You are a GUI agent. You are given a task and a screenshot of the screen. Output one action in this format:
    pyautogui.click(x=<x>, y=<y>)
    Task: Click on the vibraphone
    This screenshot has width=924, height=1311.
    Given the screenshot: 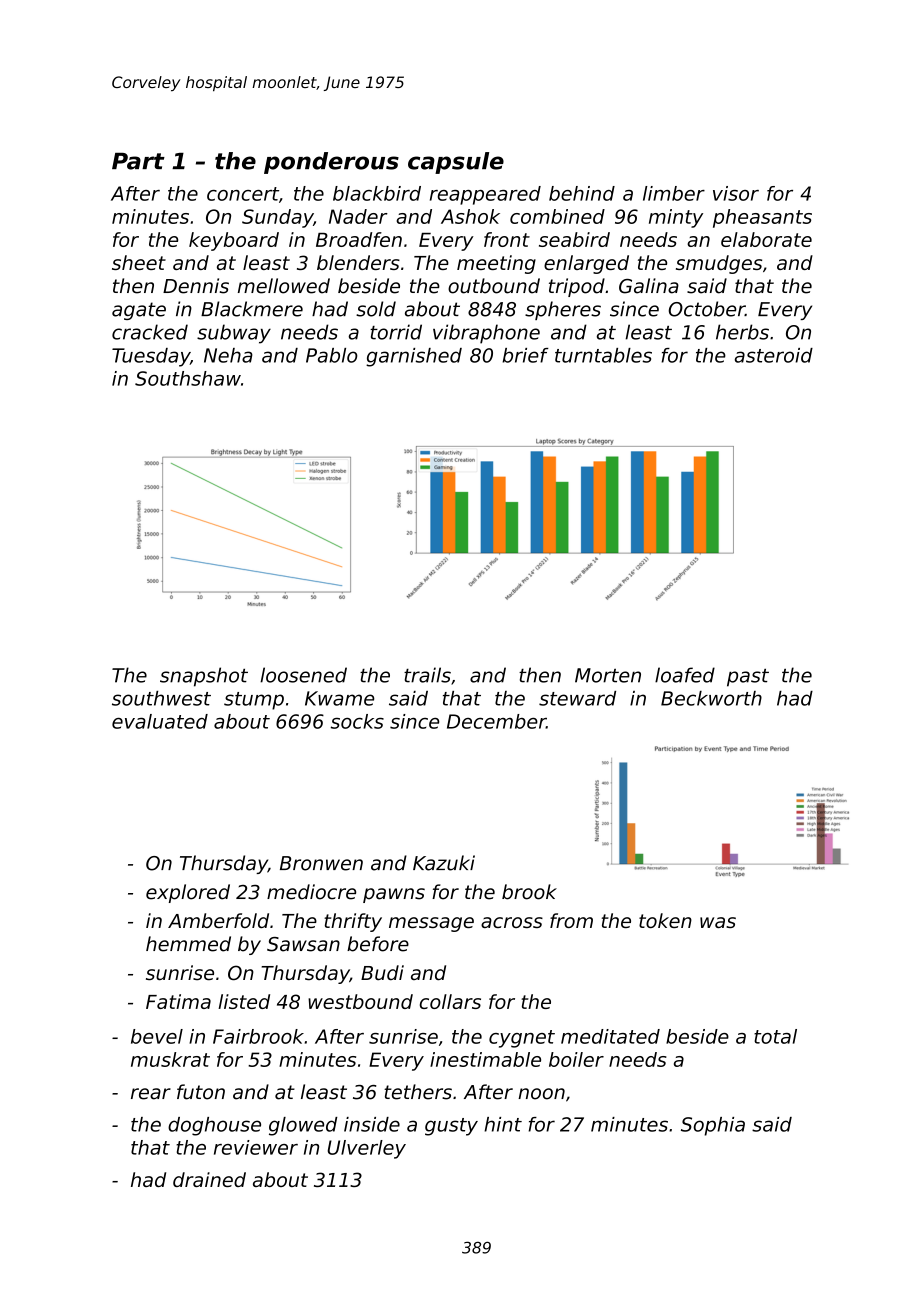 What is the action you would take?
    pyautogui.click(x=486, y=334)
